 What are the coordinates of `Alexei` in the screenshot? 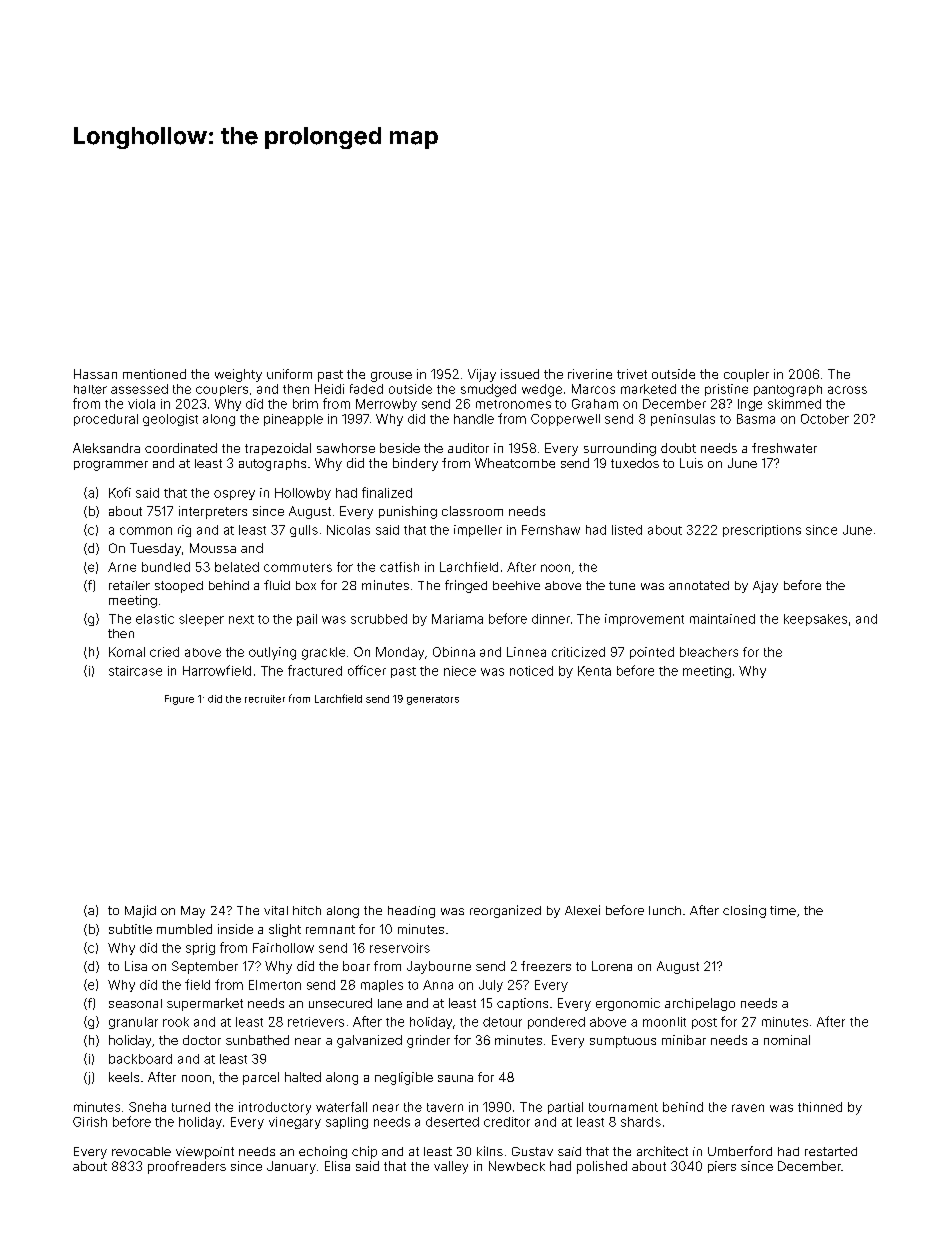 It's located at (582, 910).
